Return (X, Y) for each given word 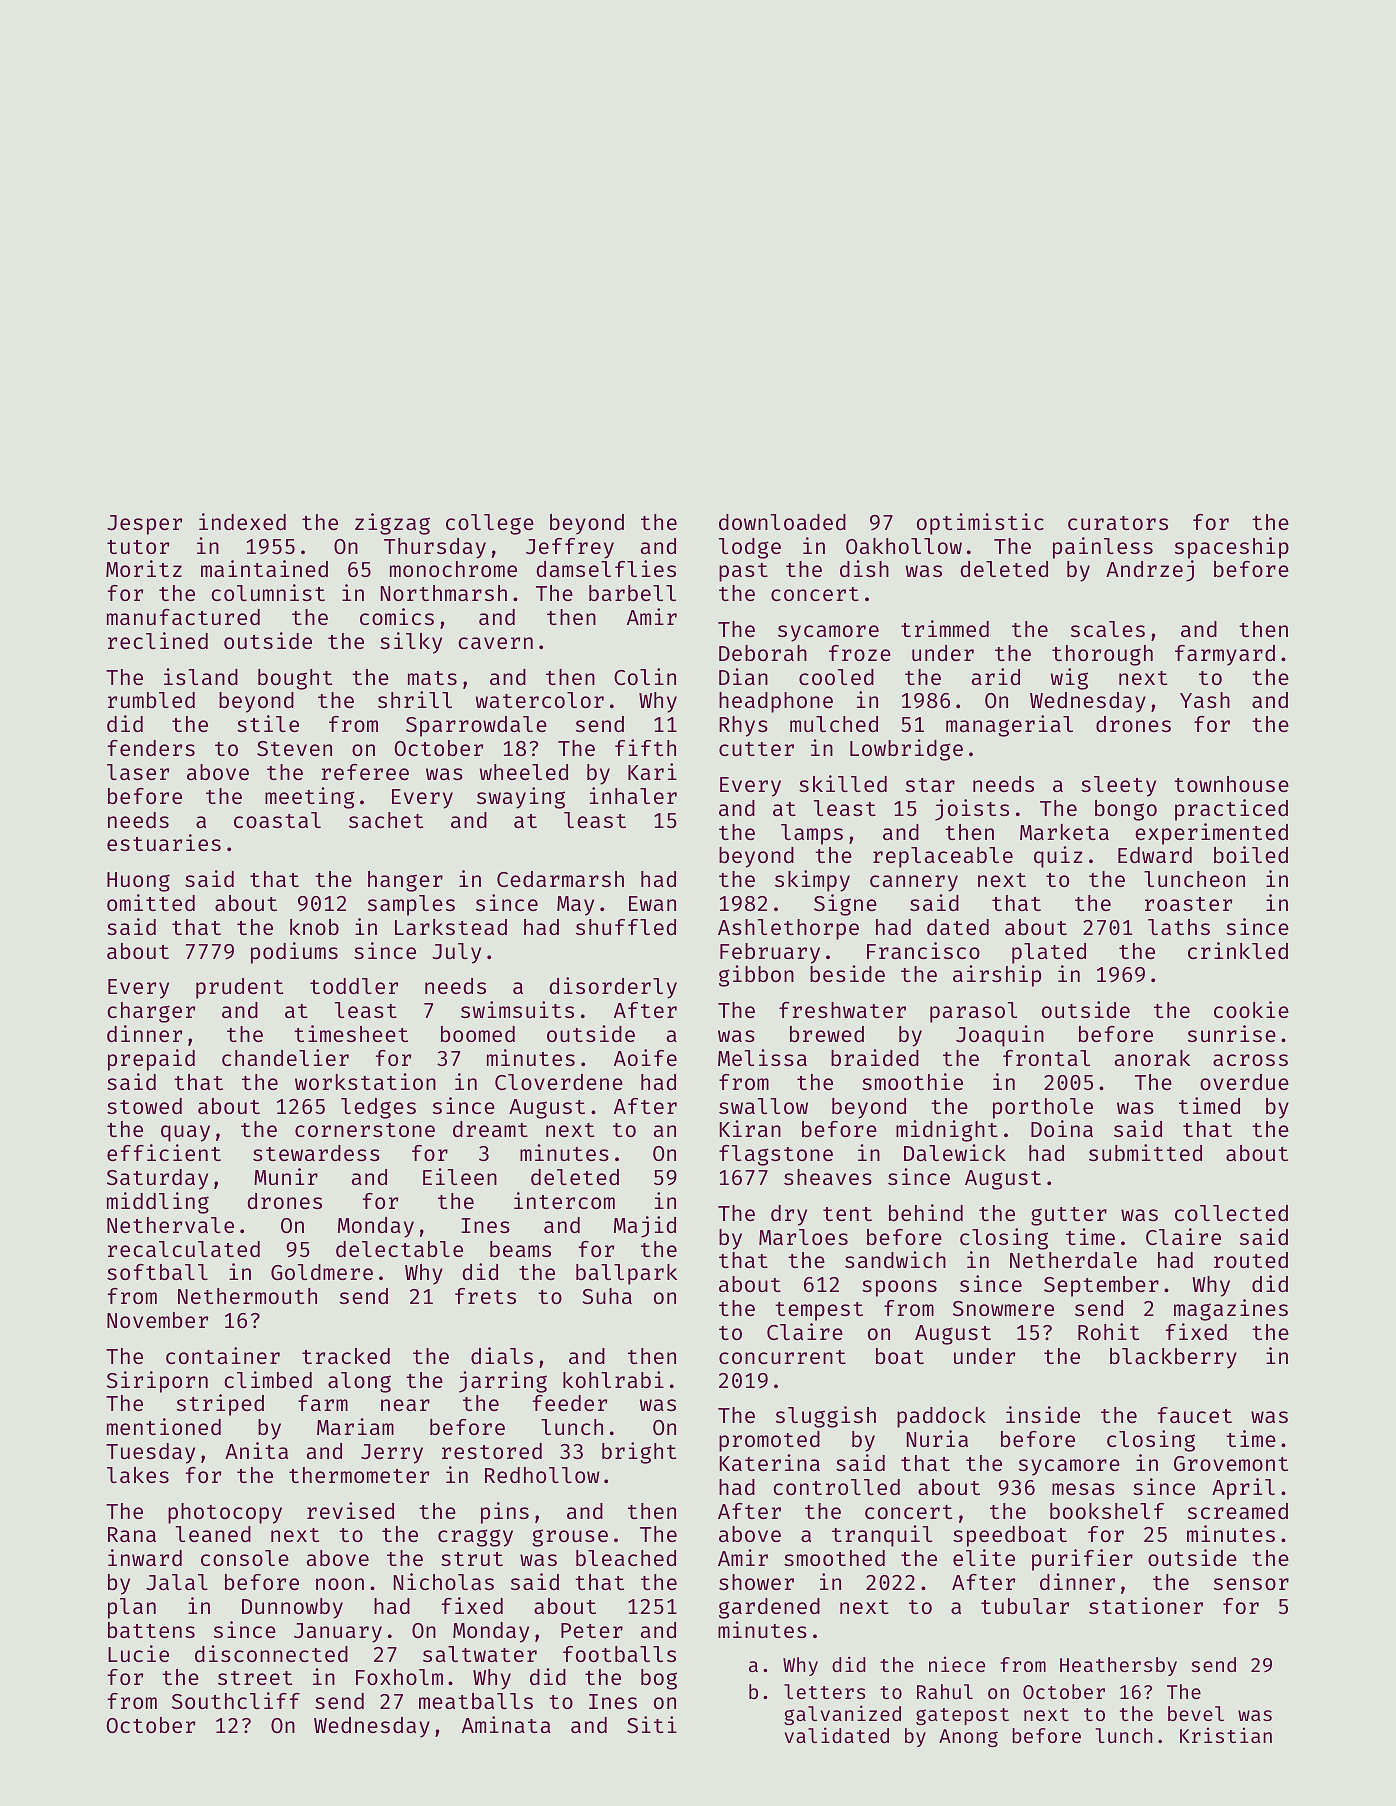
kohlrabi (613, 1379)
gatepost (962, 1716)
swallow (763, 1106)
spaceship (1232, 548)
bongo (1126, 810)
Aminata (506, 1724)
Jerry (392, 1454)
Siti (652, 1724)
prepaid (151, 1060)
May (575, 906)
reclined (158, 640)
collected (1231, 1213)
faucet (1195, 1415)
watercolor (540, 700)
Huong (138, 882)
